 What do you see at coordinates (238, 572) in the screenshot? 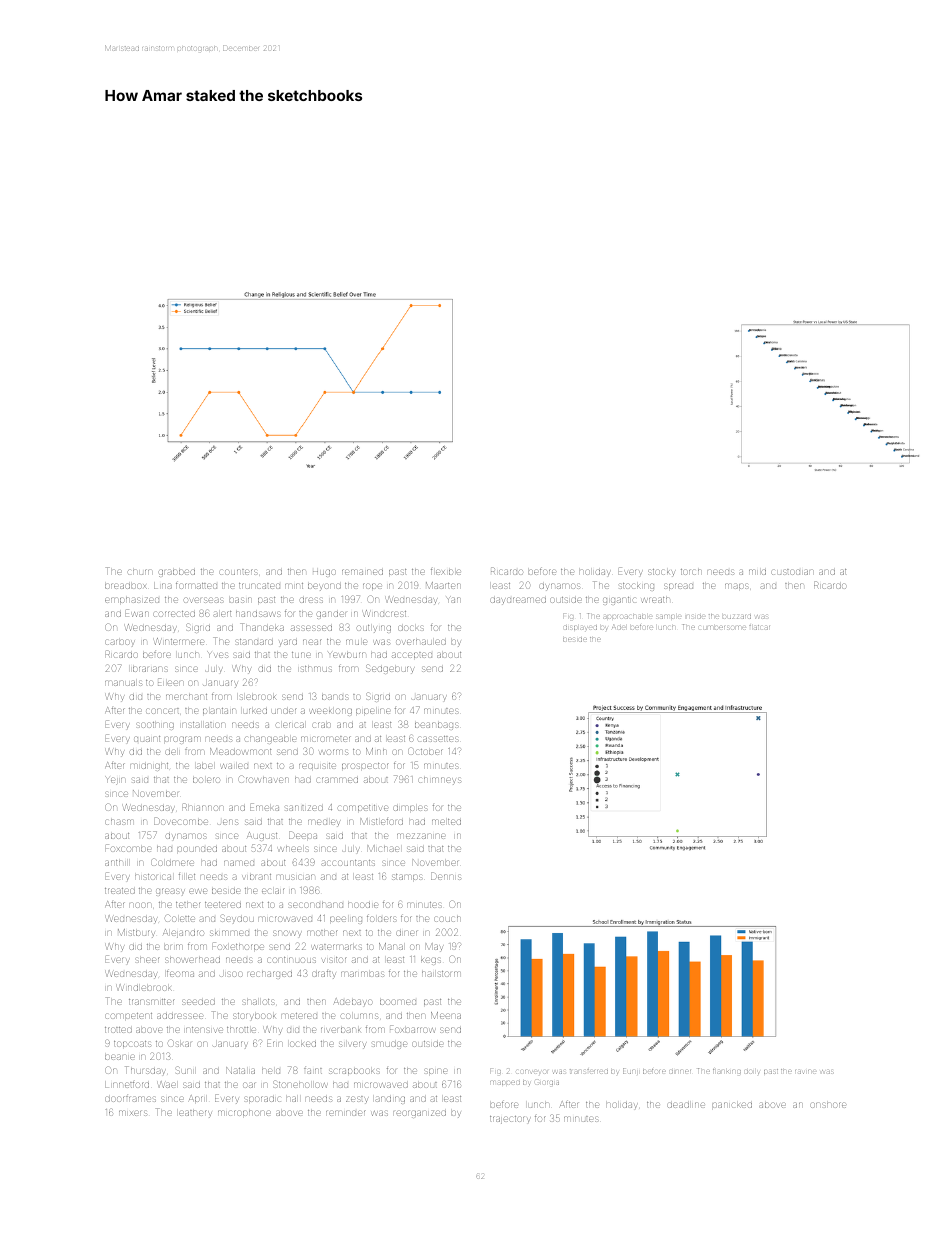
I see `counters` at bounding box center [238, 572].
